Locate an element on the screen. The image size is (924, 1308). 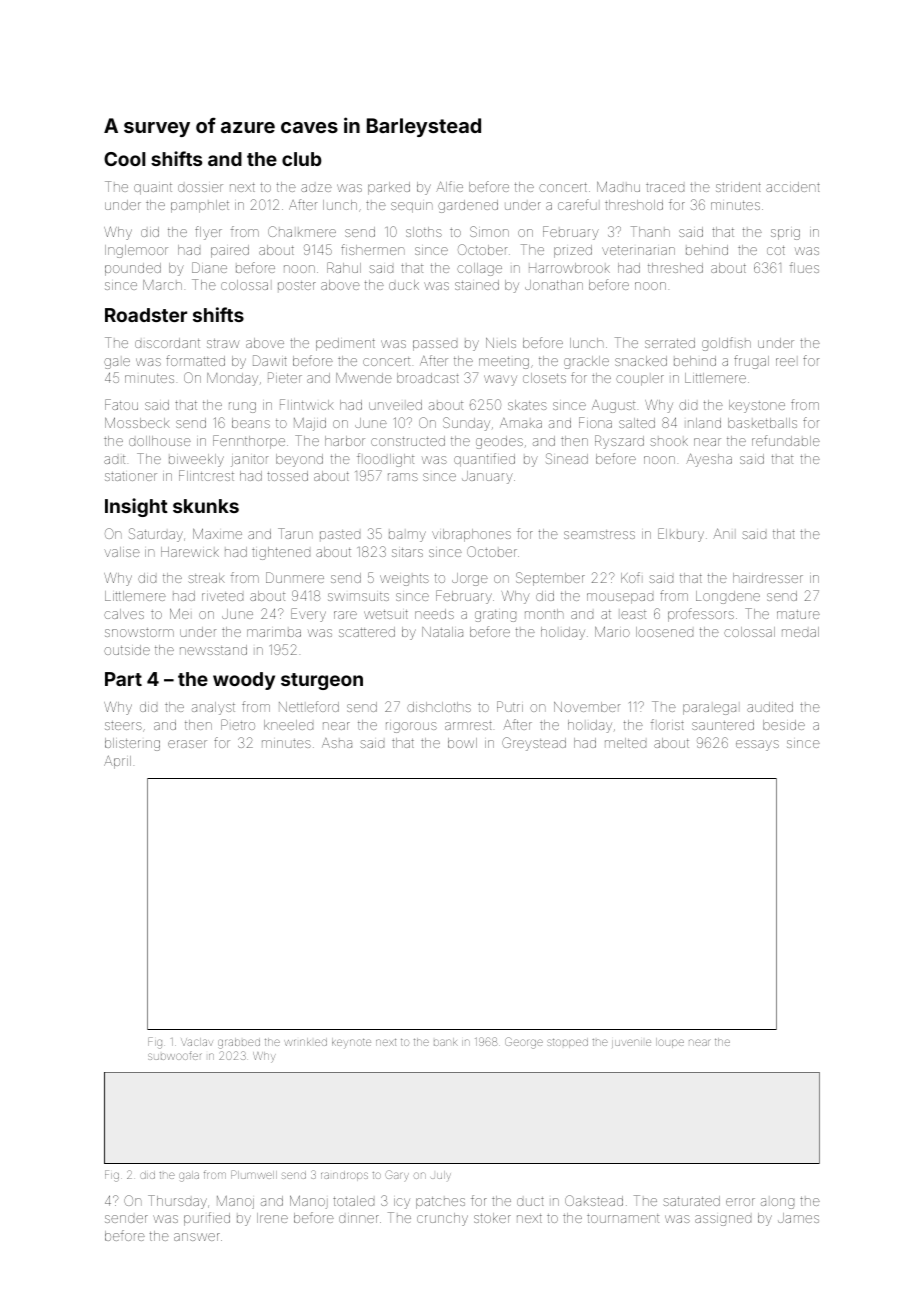
Alfie is located at coordinates (449, 186).
